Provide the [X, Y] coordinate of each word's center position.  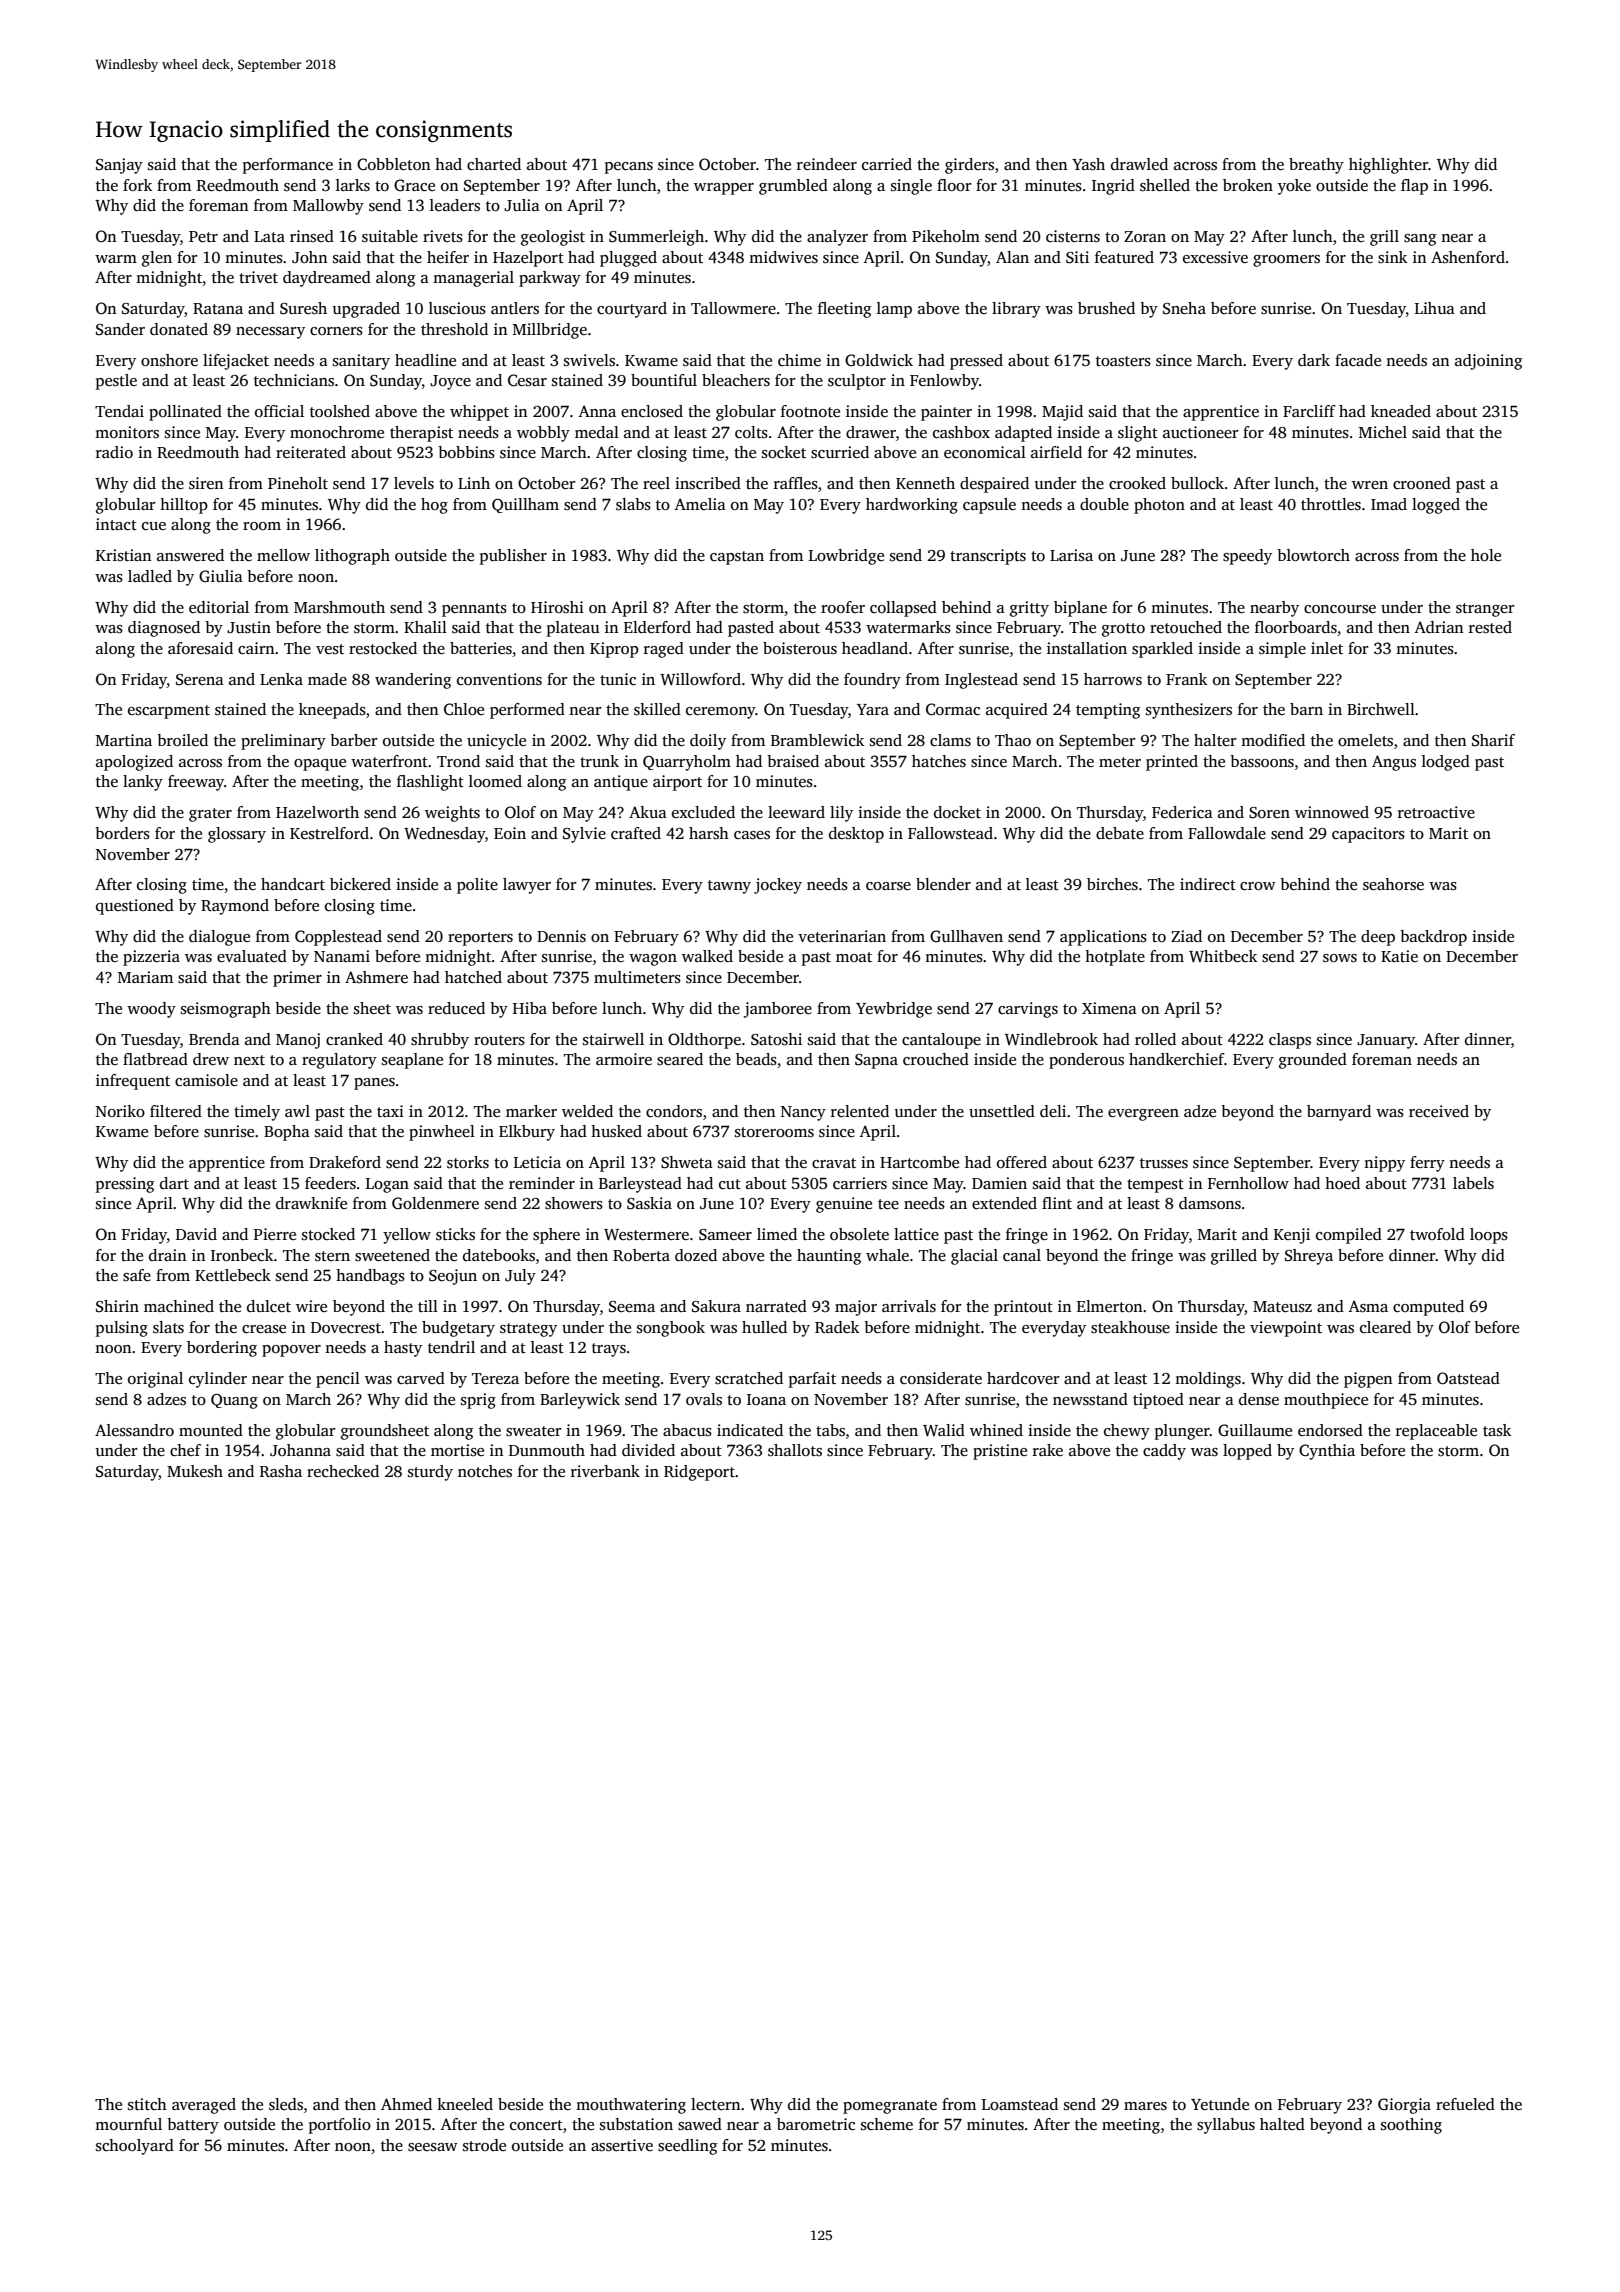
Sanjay [119, 166]
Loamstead [1020, 2104]
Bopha [287, 1133]
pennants [474, 610]
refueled [1465, 2104]
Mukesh [195, 1471]
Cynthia [1327, 1452]
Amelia [700, 504]
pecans [629, 168]
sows [1340, 958]
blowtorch [1313, 555]
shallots [795, 1450]
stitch [147, 2104]
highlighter [1388, 166]
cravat [834, 1163]
